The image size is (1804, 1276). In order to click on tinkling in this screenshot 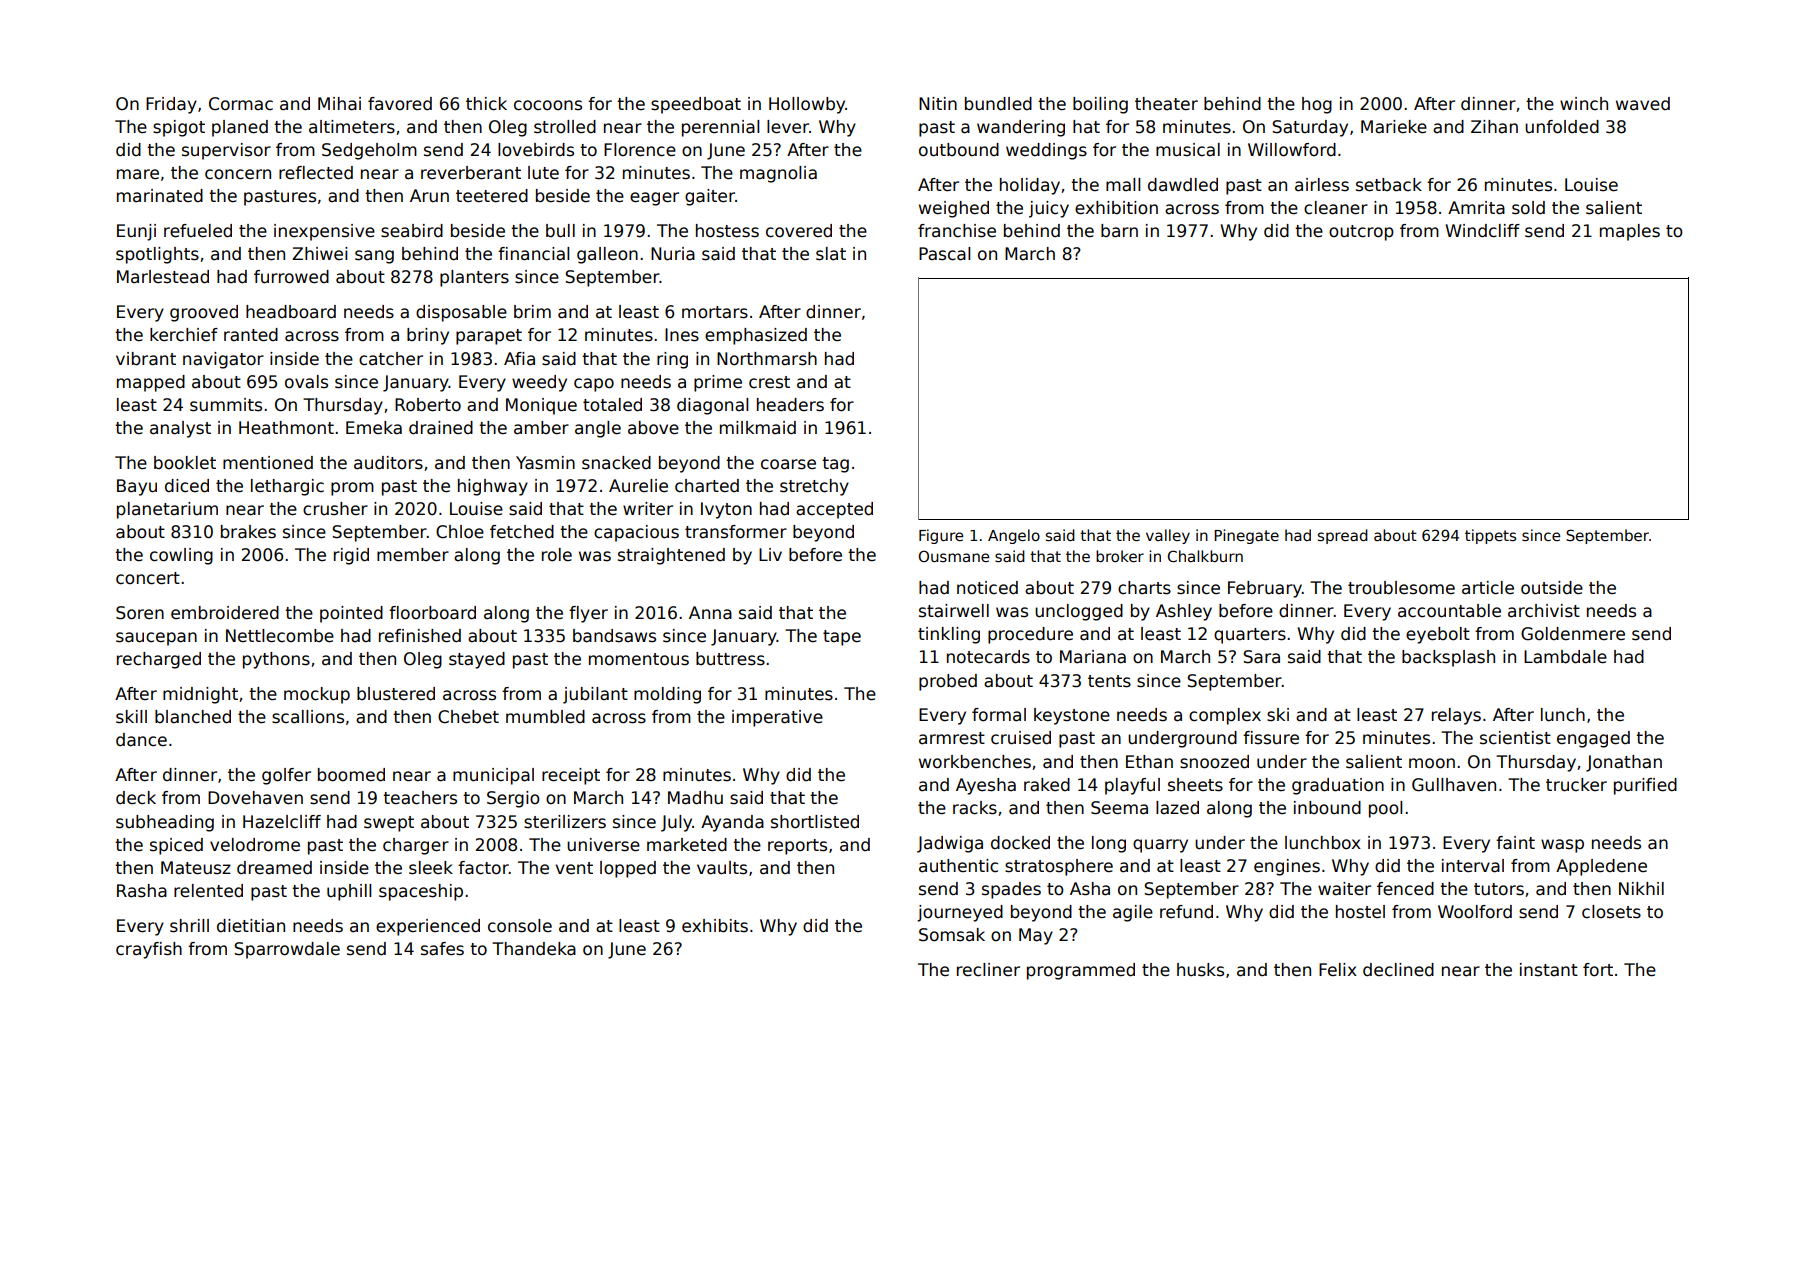, I will do `click(949, 635)`.
